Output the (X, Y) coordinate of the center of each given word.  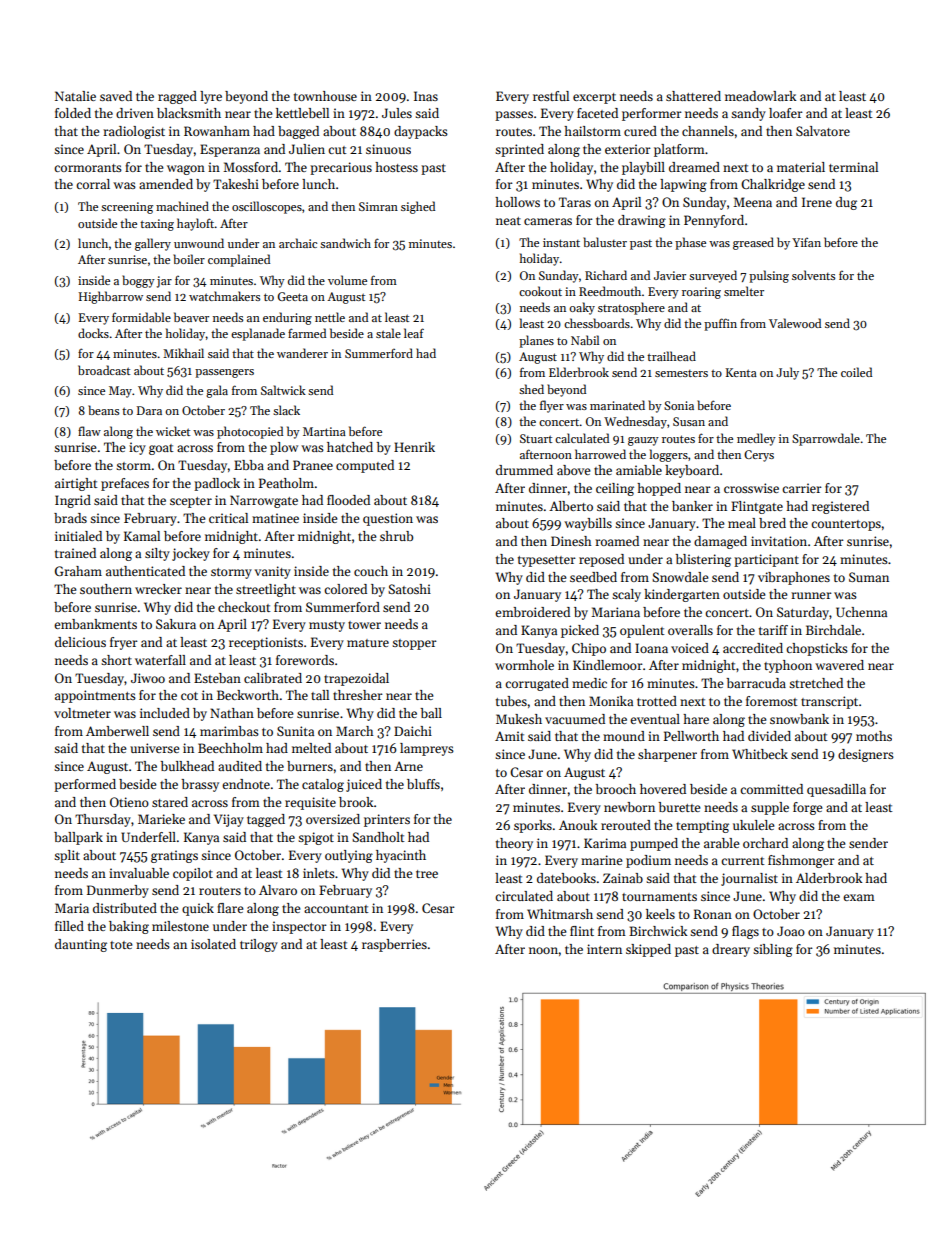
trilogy (259, 945)
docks (93, 333)
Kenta (741, 372)
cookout (540, 291)
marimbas (229, 731)
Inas (426, 96)
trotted (657, 701)
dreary (731, 950)
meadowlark (760, 96)
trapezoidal (356, 679)
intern (604, 949)
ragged (177, 97)
